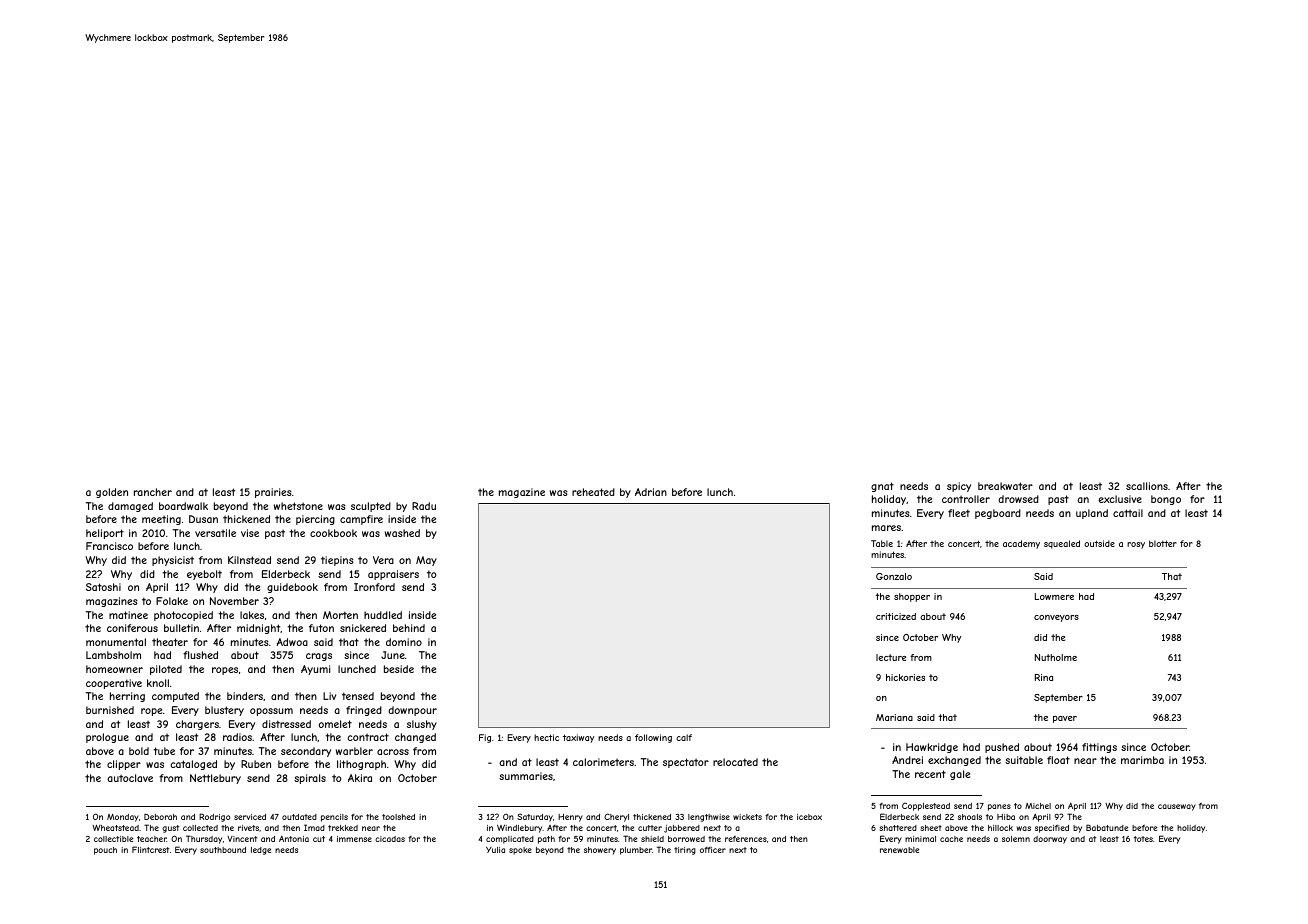 Image resolution: width=1308 pixels, height=924 pixels. What do you see at coordinates (409, 628) in the page?
I see `behind` at bounding box center [409, 628].
